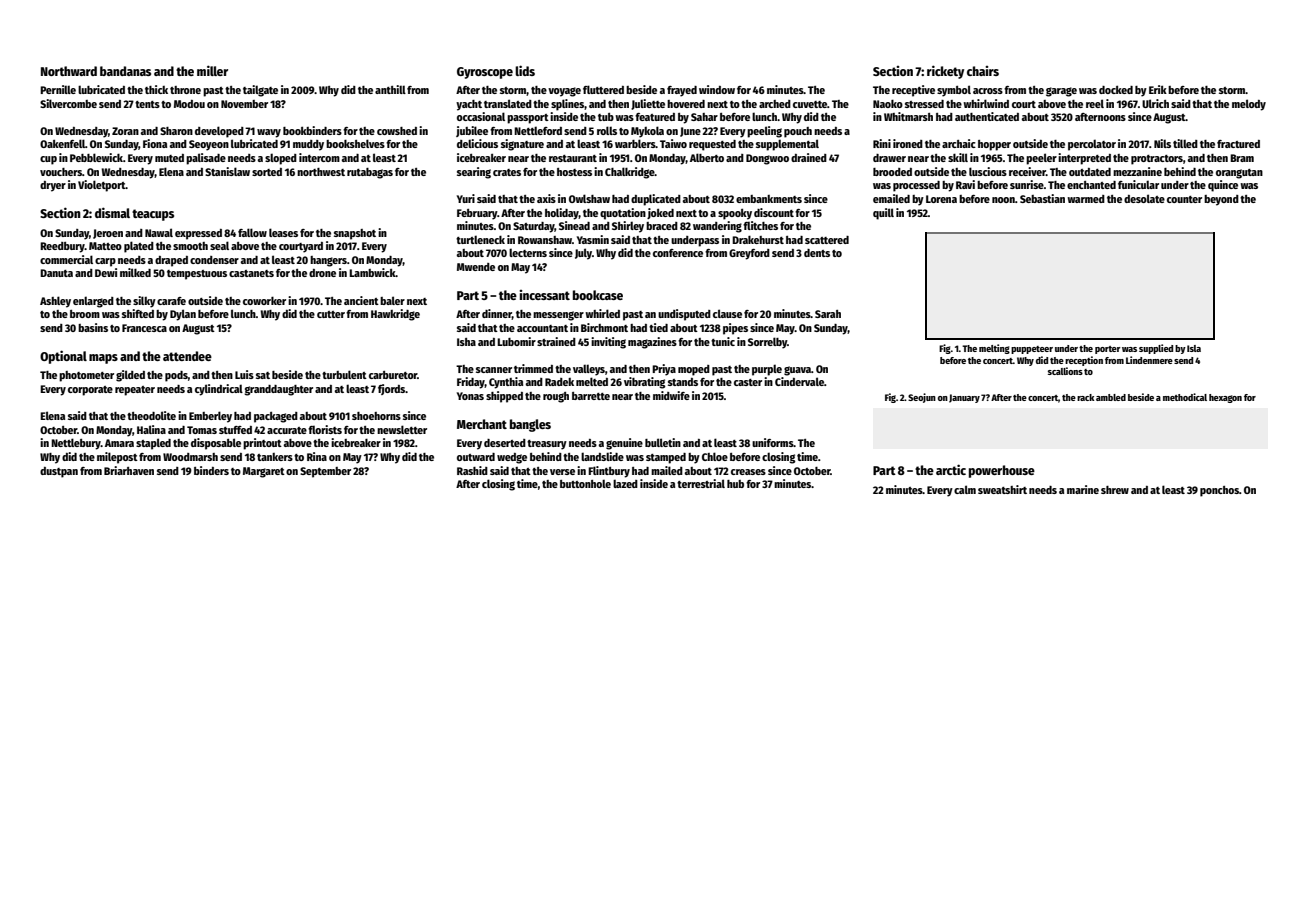 This image has width=1308, height=924. What do you see at coordinates (504, 397) in the image?
I see `shipped` at bounding box center [504, 397].
